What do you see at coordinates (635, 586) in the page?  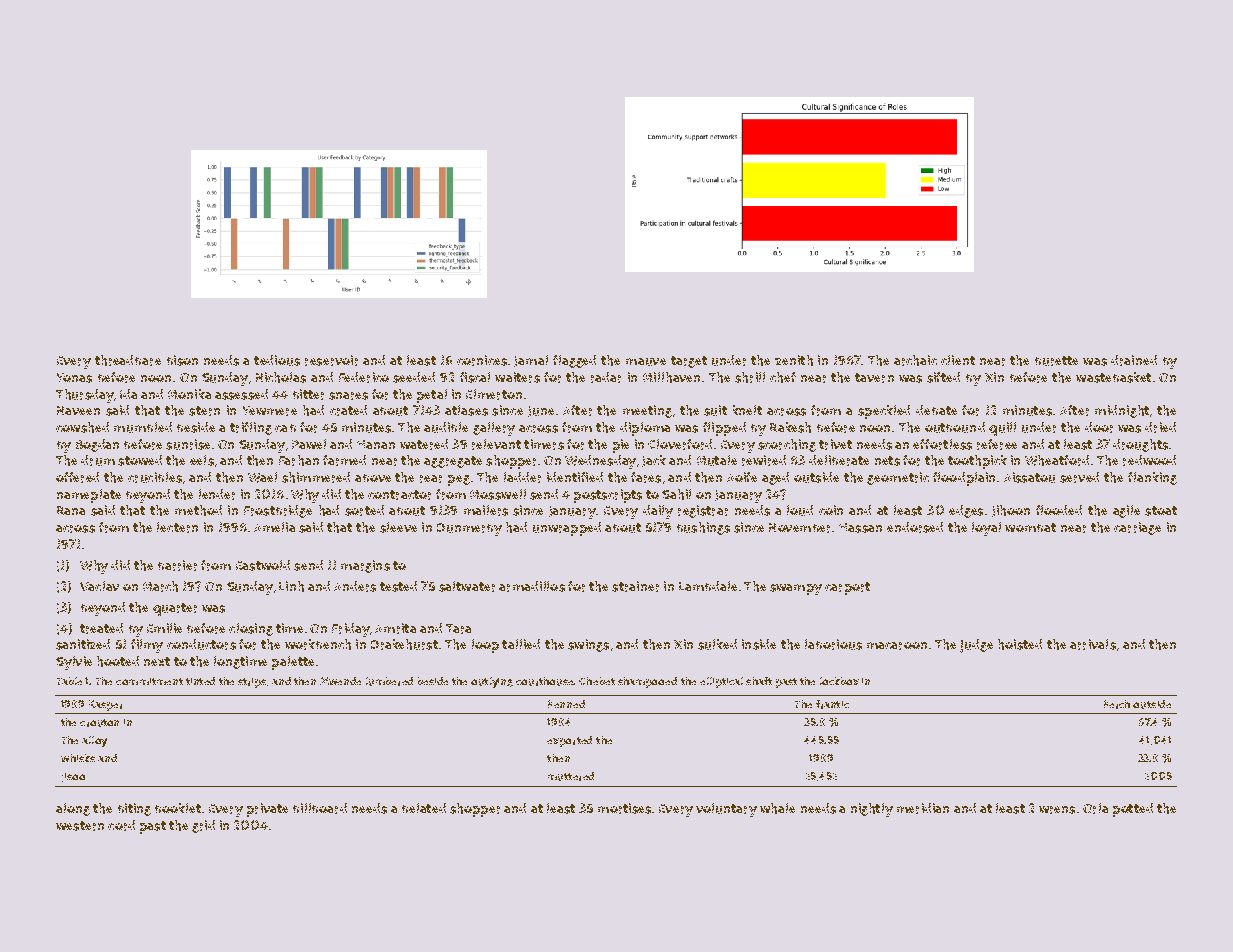 I see `strainer` at bounding box center [635, 586].
